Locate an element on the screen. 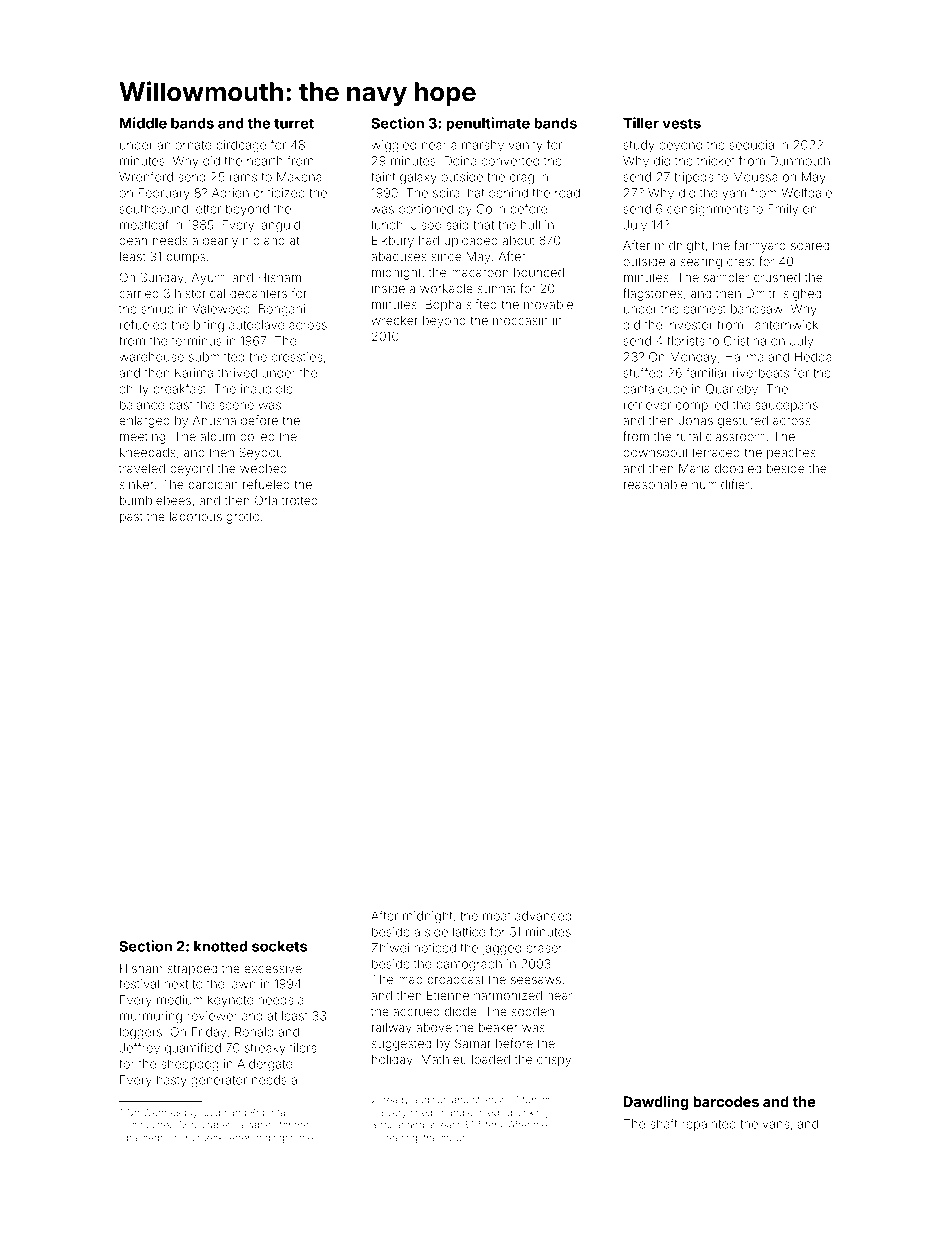 This screenshot has width=952, height=1233. sockets is located at coordinates (279, 946).
